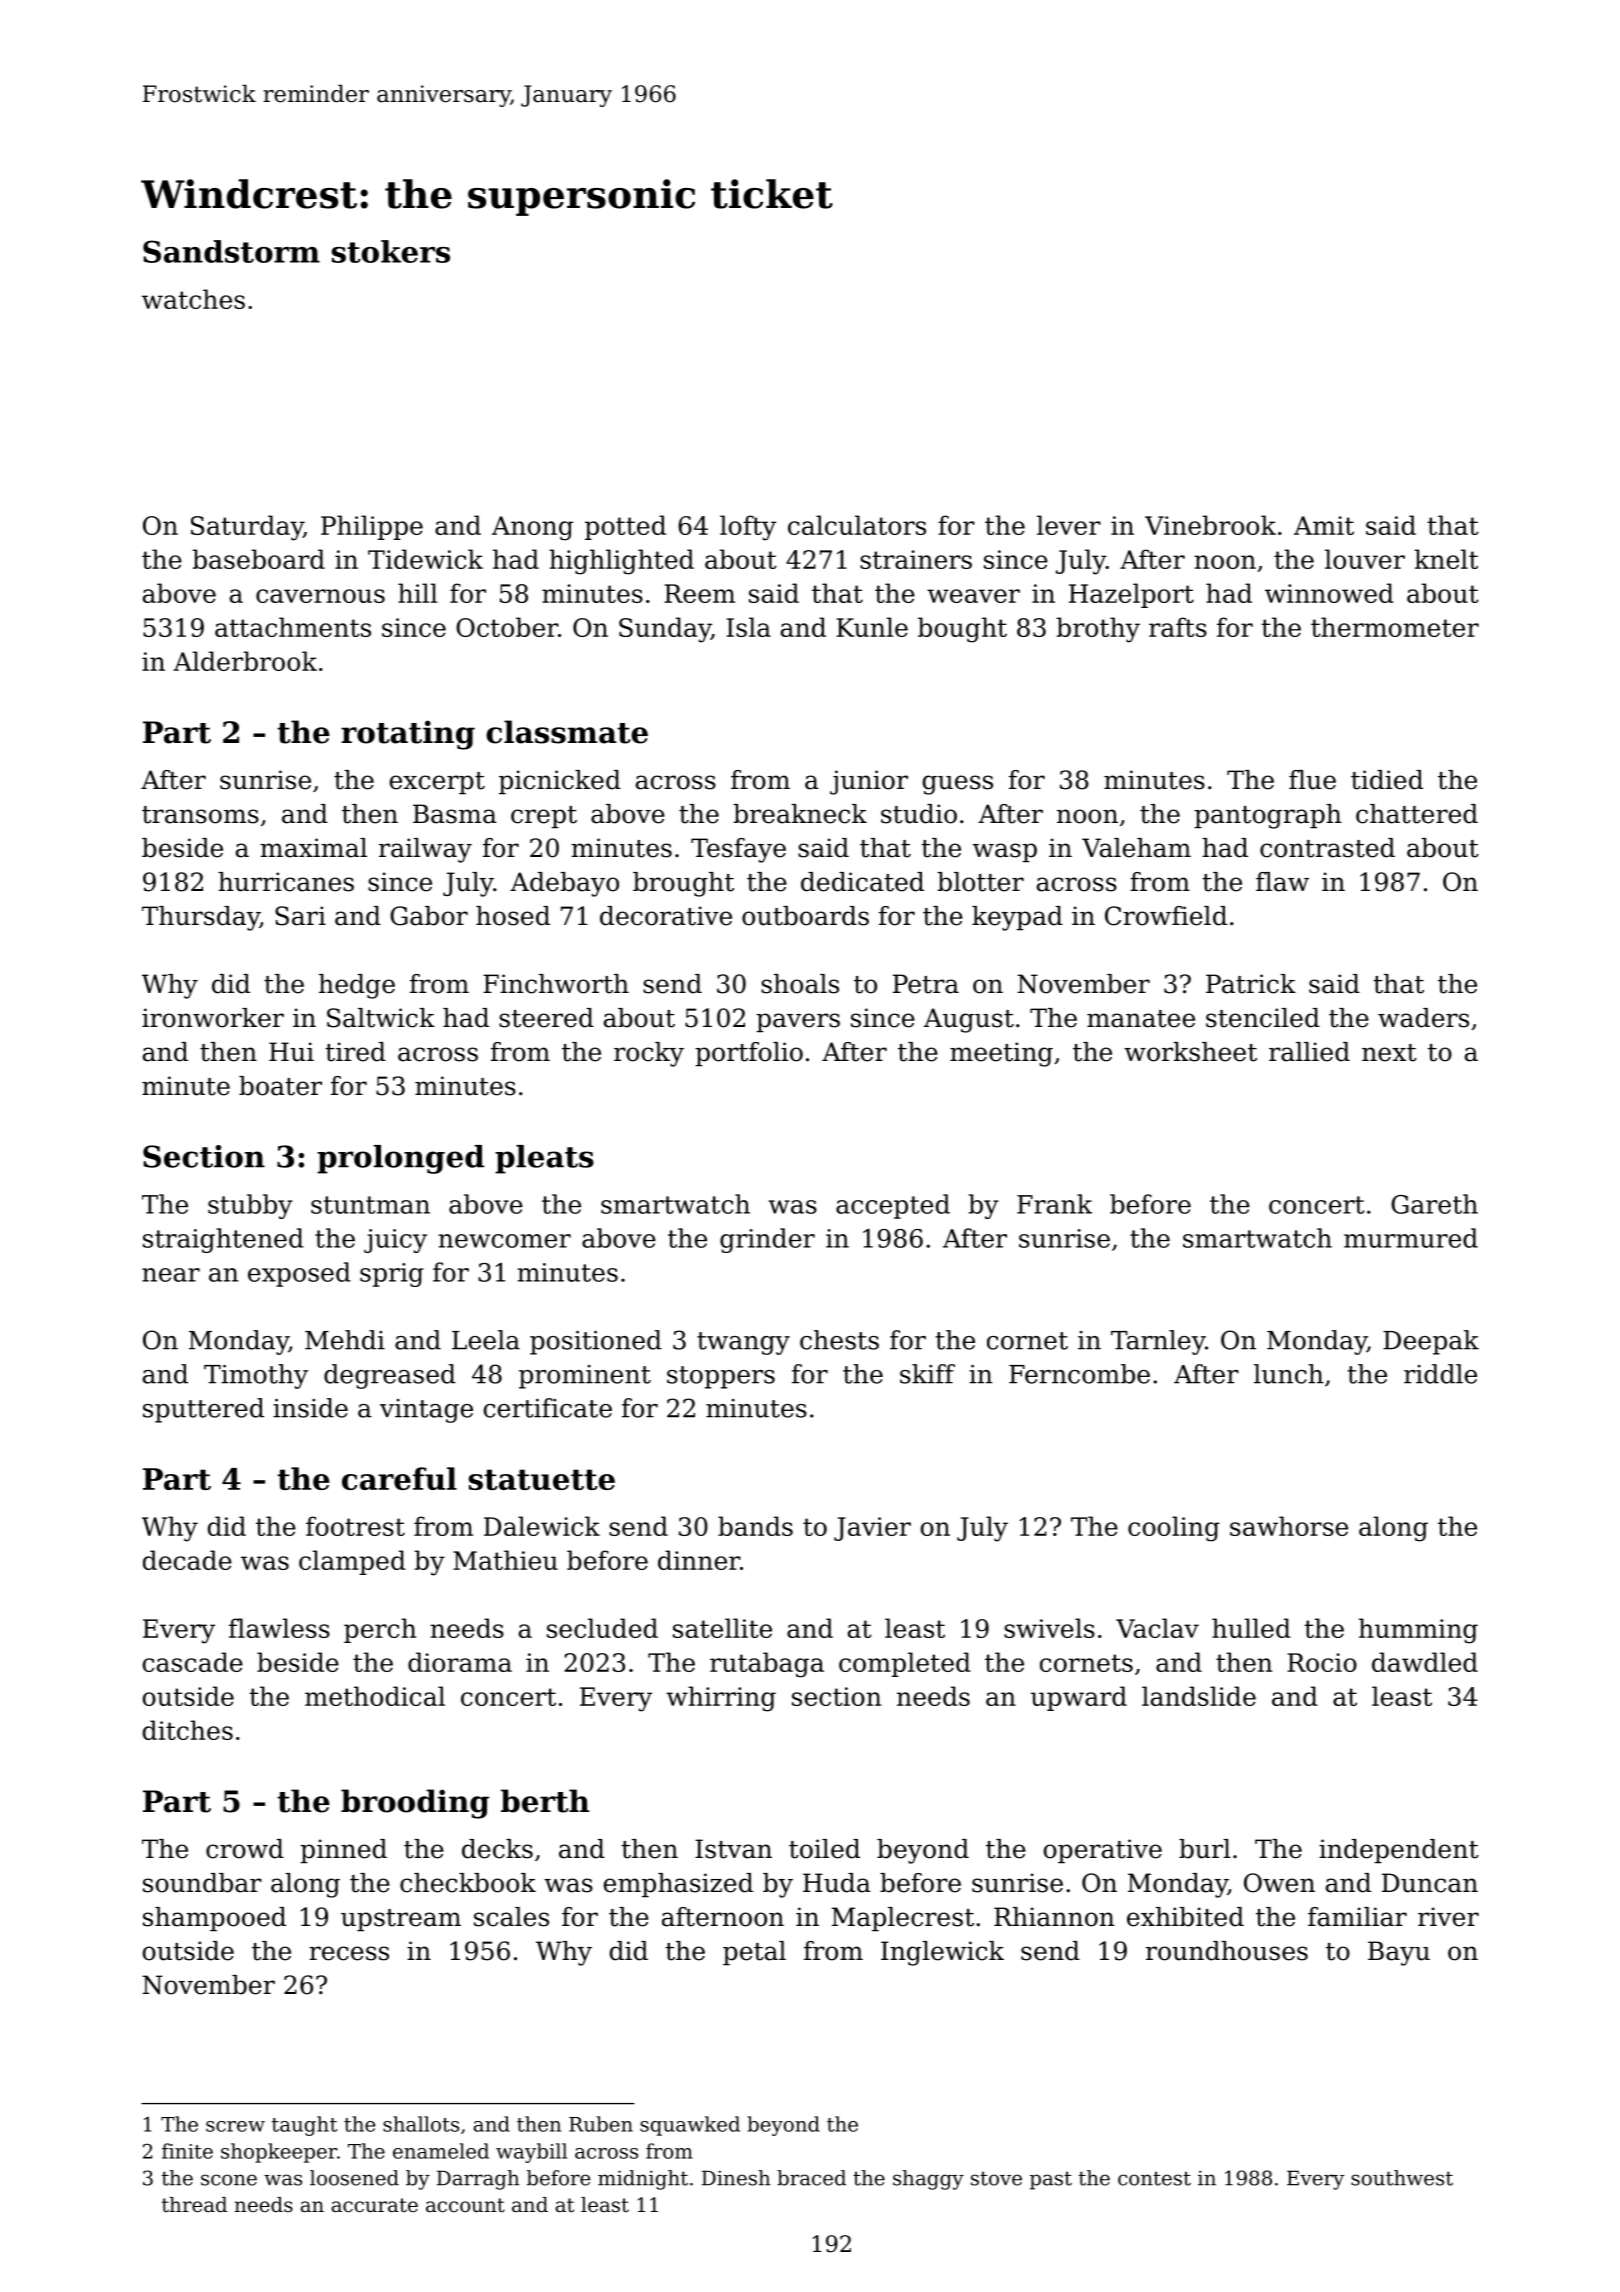  I want to click on riddle, so click(1440, 1374).
